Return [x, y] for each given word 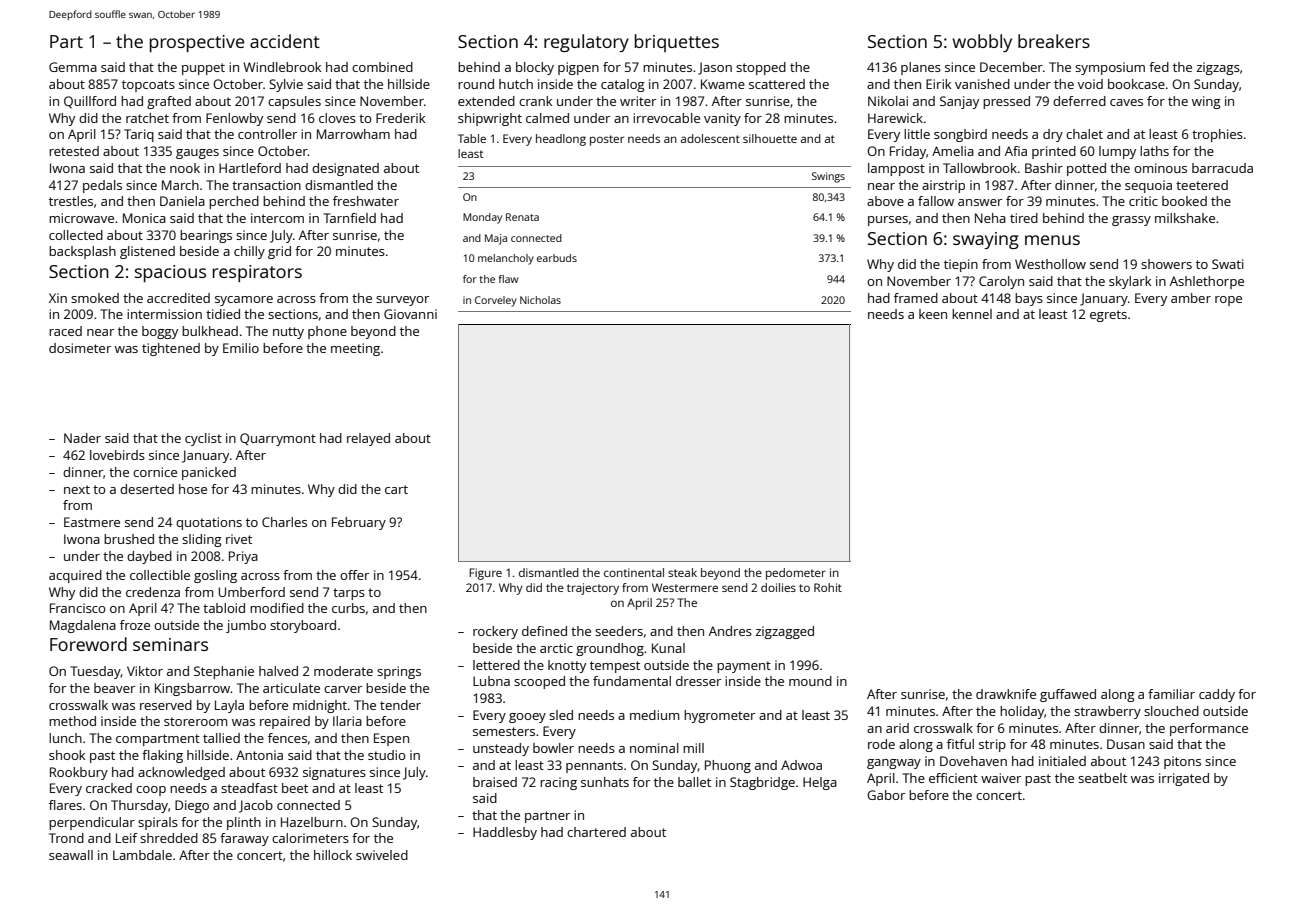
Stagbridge [762, 783]
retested [74, 151]
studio [387, 755]
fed [1159, 67]
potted [1086, 169]
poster [607, 140]
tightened [171, 349]
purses [888, 221]
